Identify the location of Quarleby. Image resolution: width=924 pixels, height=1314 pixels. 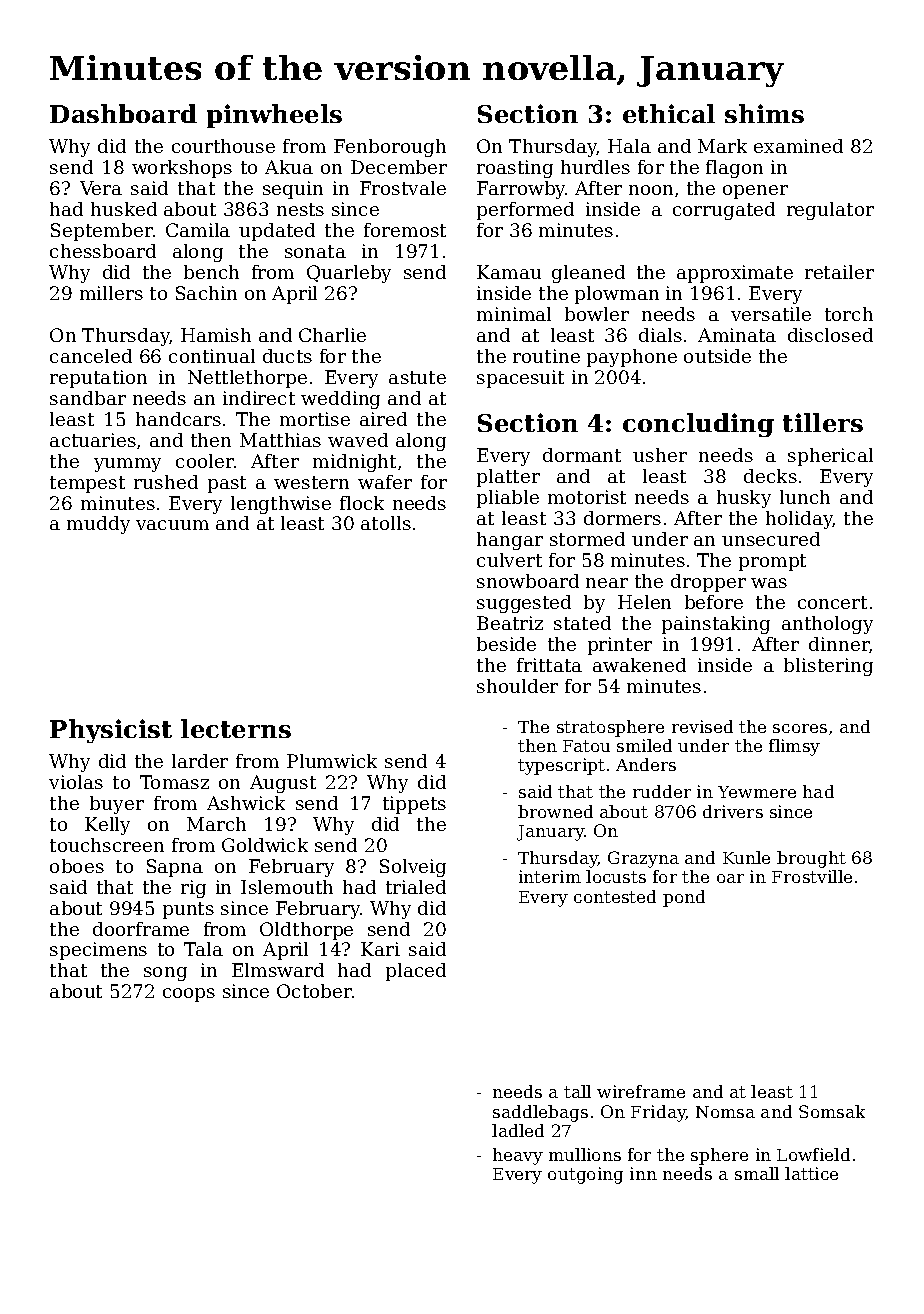
(349, 274).
